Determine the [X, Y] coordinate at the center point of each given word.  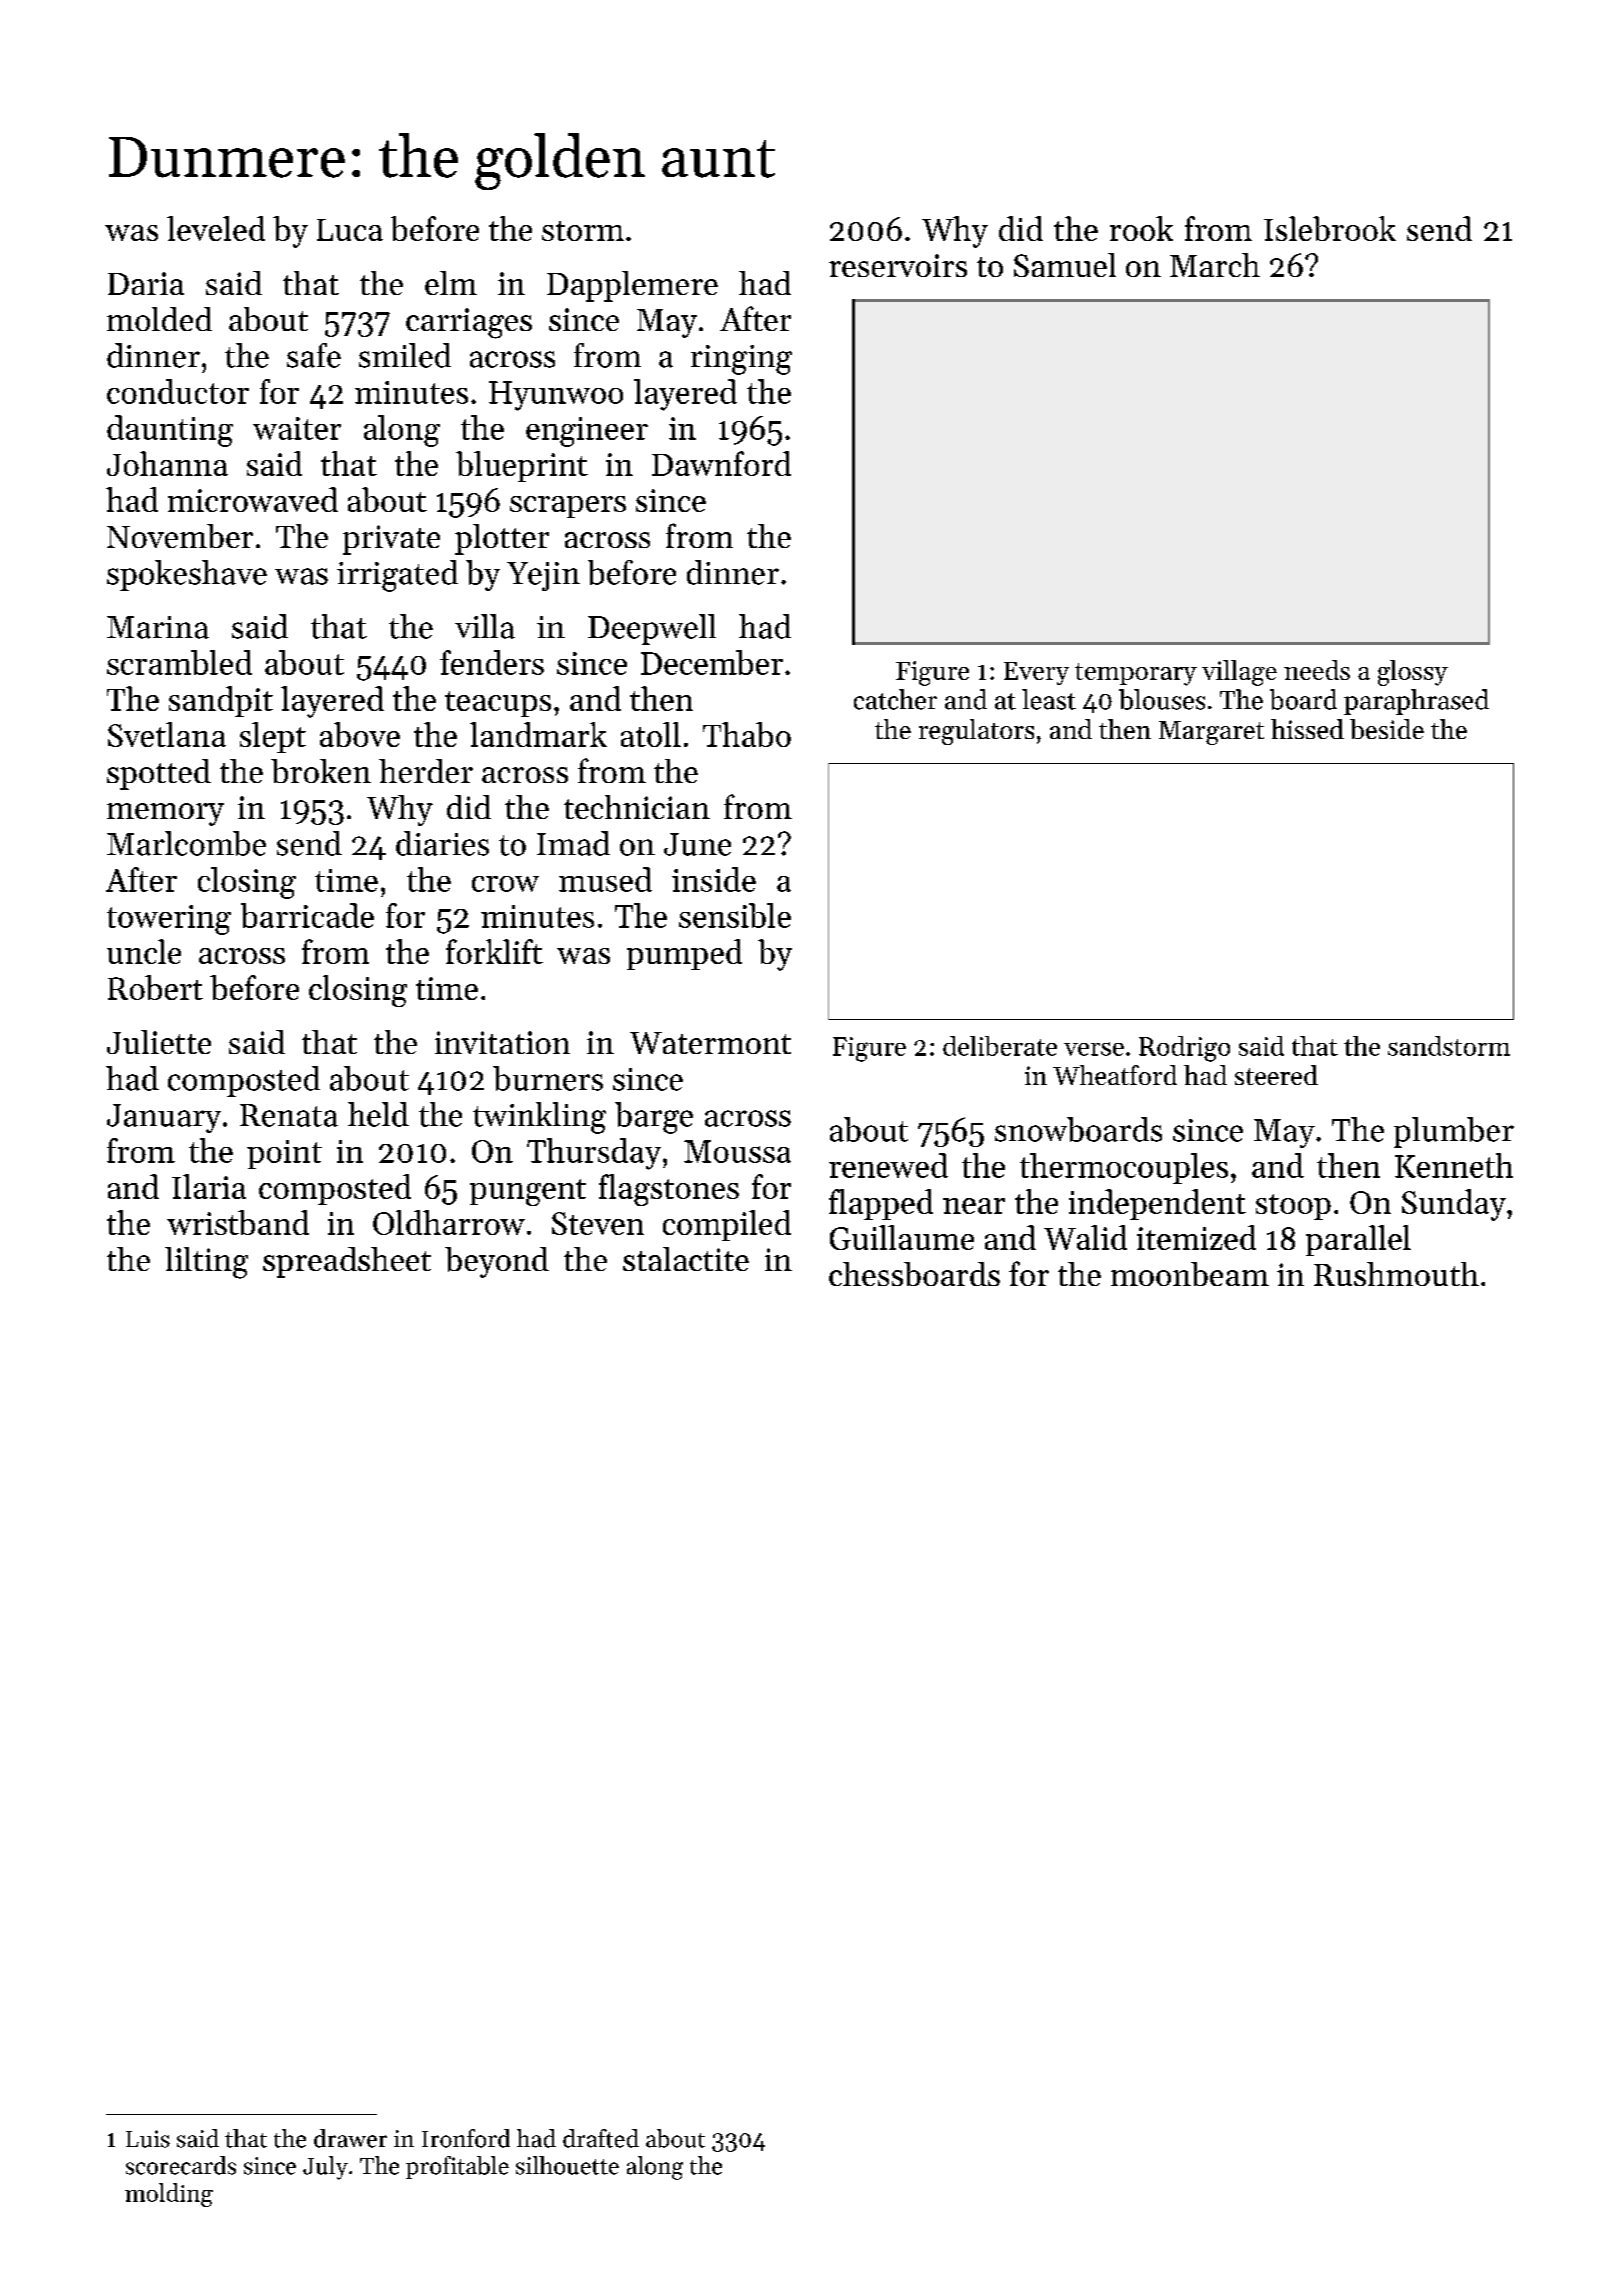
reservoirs [898, 265]
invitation [502, 1042]
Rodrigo [1184, 1049]
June [697, 844]
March [1215, 265]
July [325, 2168]
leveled [216, 228]
